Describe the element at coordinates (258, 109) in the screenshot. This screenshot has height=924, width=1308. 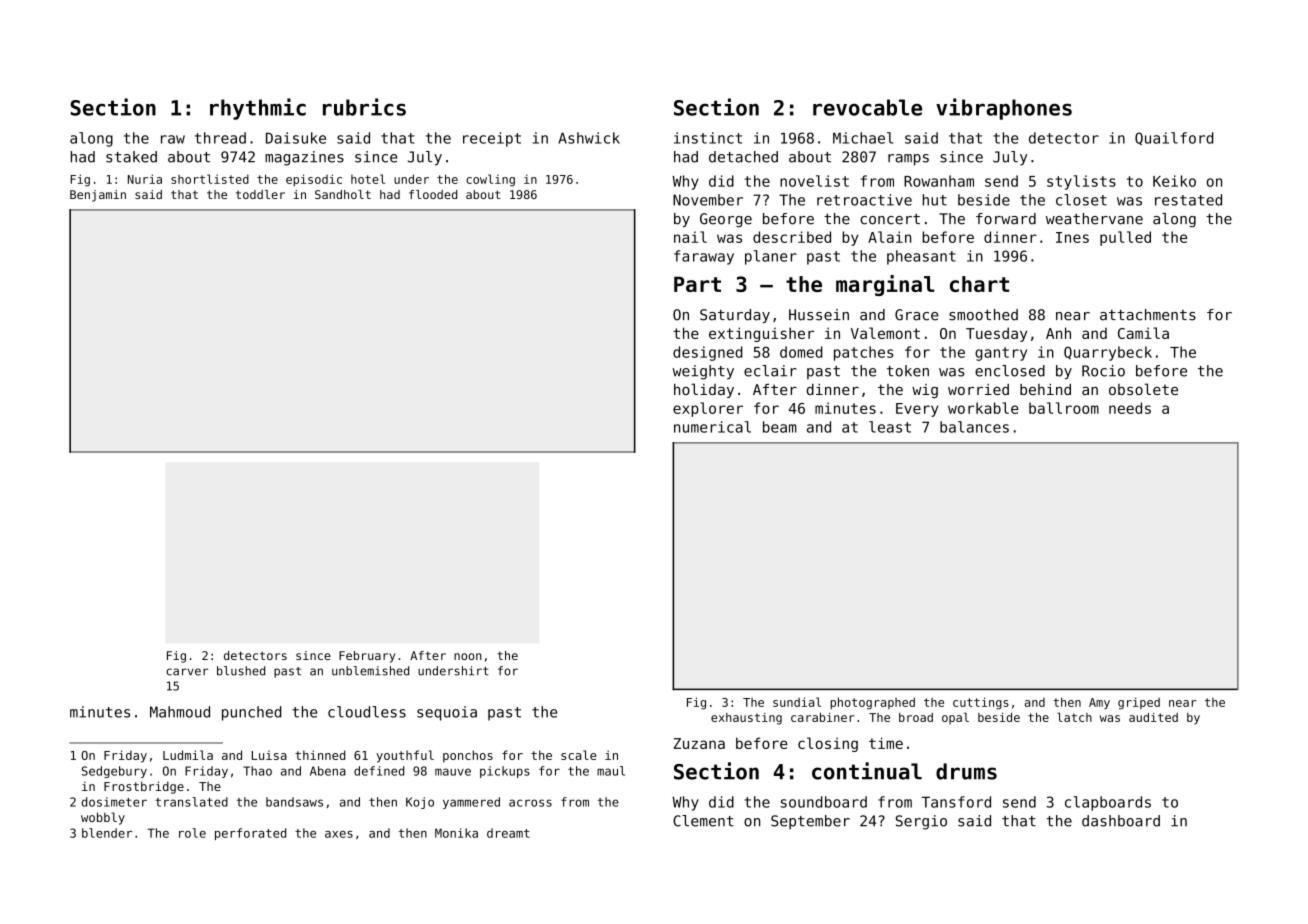
I see `rhythmic` at that location.
